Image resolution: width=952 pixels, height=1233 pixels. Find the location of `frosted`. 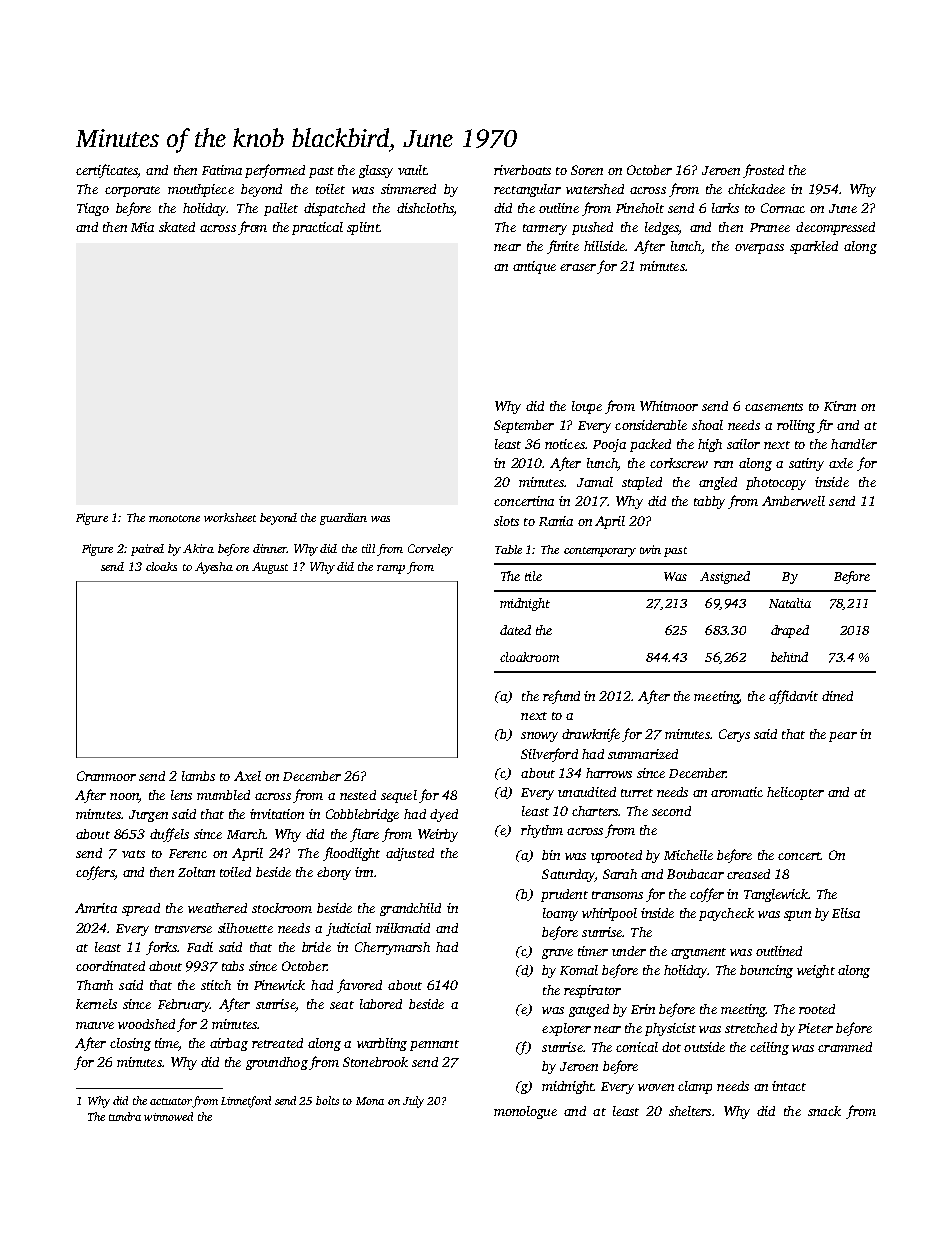

frosted is located at coordinates (763, 171).
